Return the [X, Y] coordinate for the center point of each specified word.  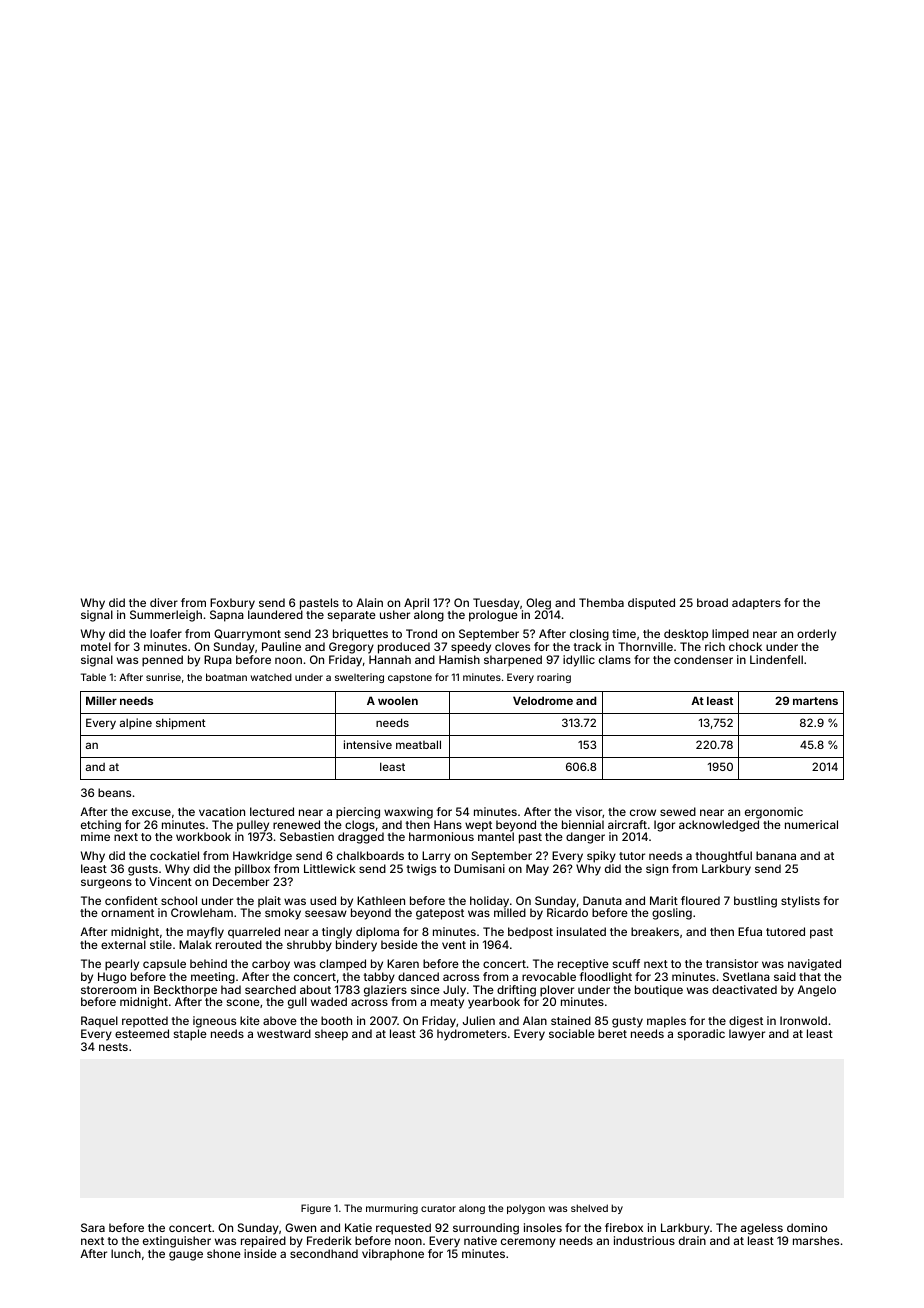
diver [164, 602]
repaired [263, 1242]
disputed [651, 604]
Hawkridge [262, 857]
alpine [136, 724]
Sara [93, 1227]
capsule [164, 965]
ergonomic [774, 813]
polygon [526, 1209]
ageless [762, 1229]
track [588, 646]
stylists [800, 902]
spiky [601, 857]
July [454, 991]
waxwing [408, 813]
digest [746, 1022]
